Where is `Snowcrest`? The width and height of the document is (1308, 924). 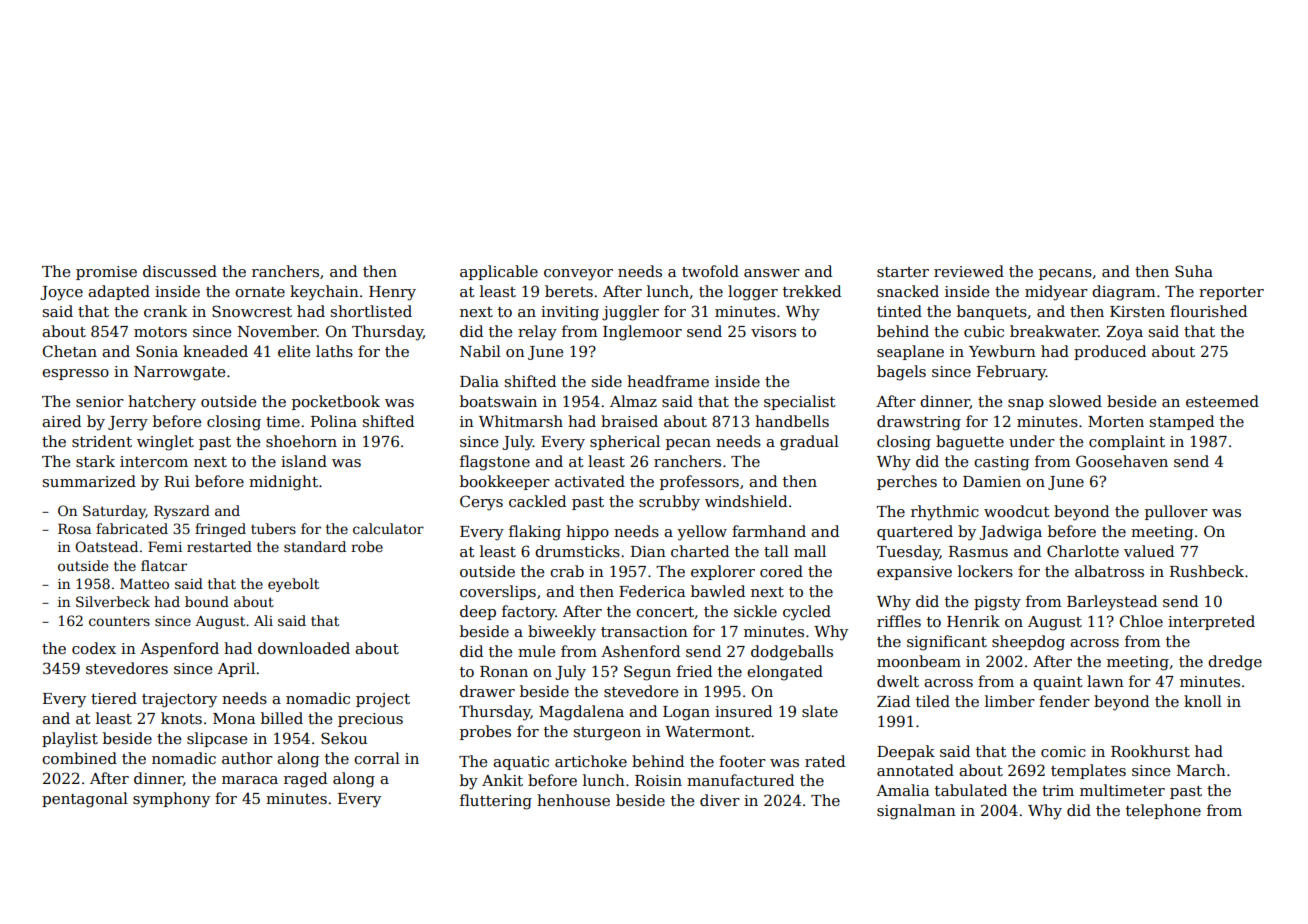
Snowcrest is located at coordinates (252, 311).
